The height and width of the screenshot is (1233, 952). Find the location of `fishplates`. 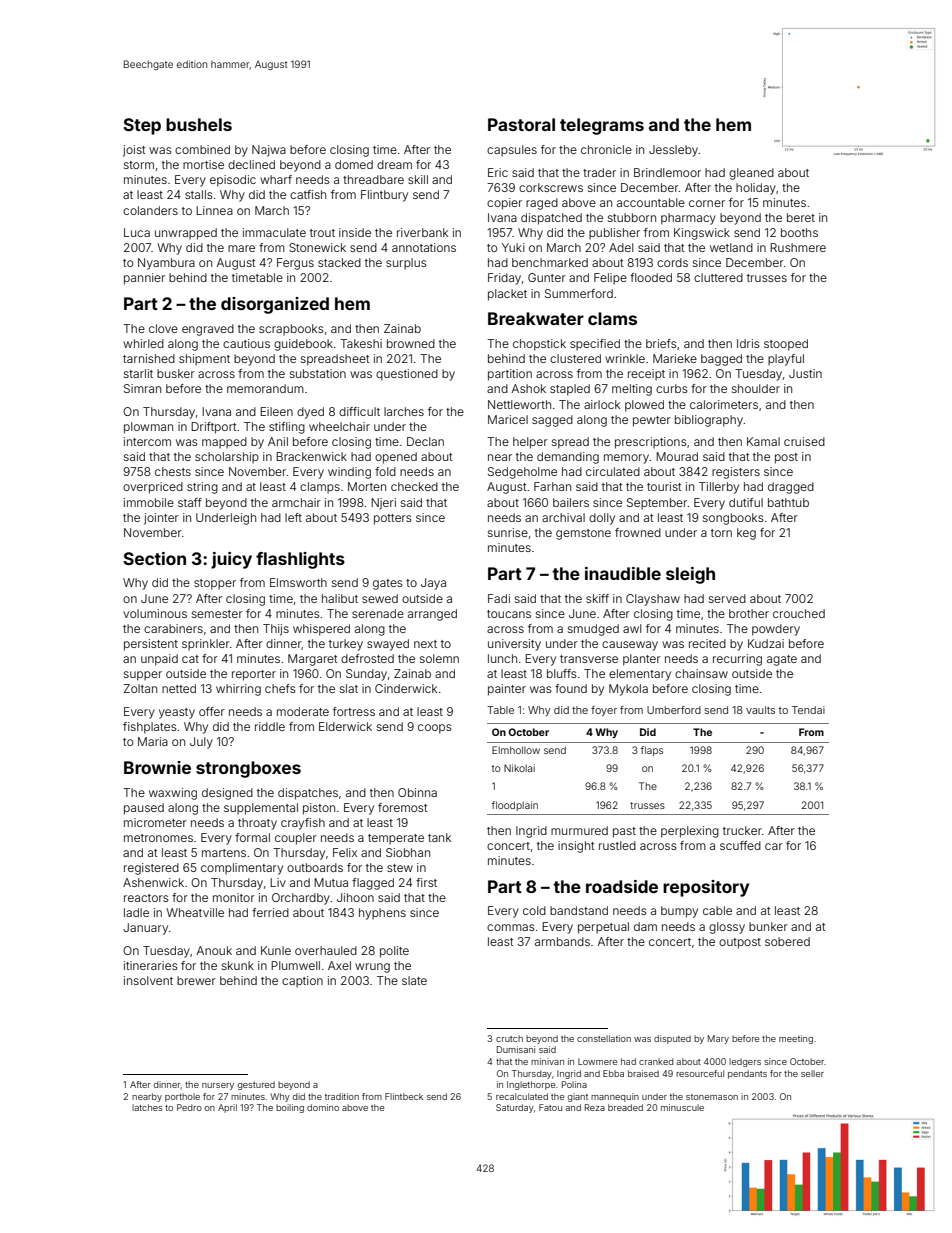

fishplates is located at coordinates (150, 728).
